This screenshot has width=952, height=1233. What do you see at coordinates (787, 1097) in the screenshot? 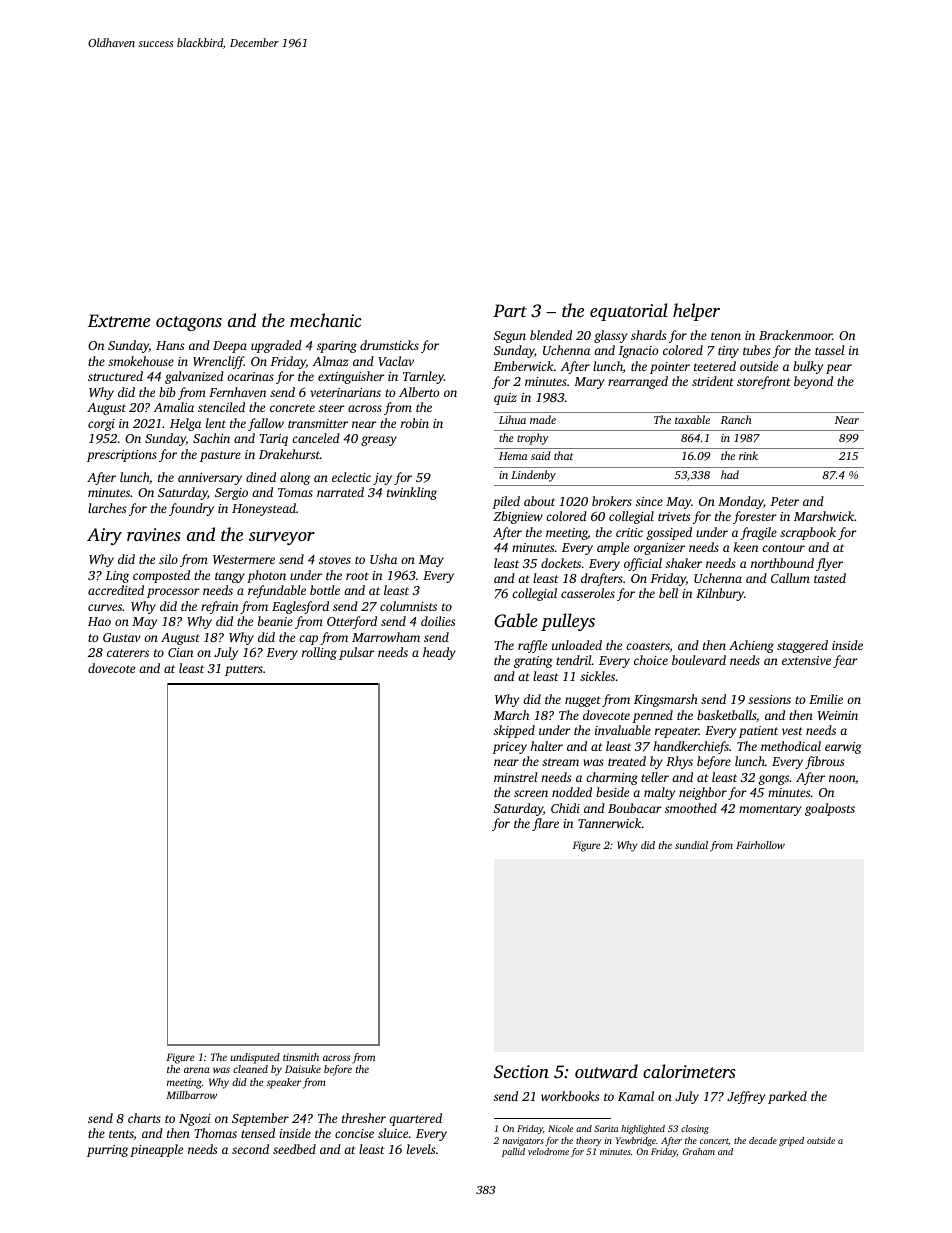
I see `parked` at bounding box center [787, 1097].
